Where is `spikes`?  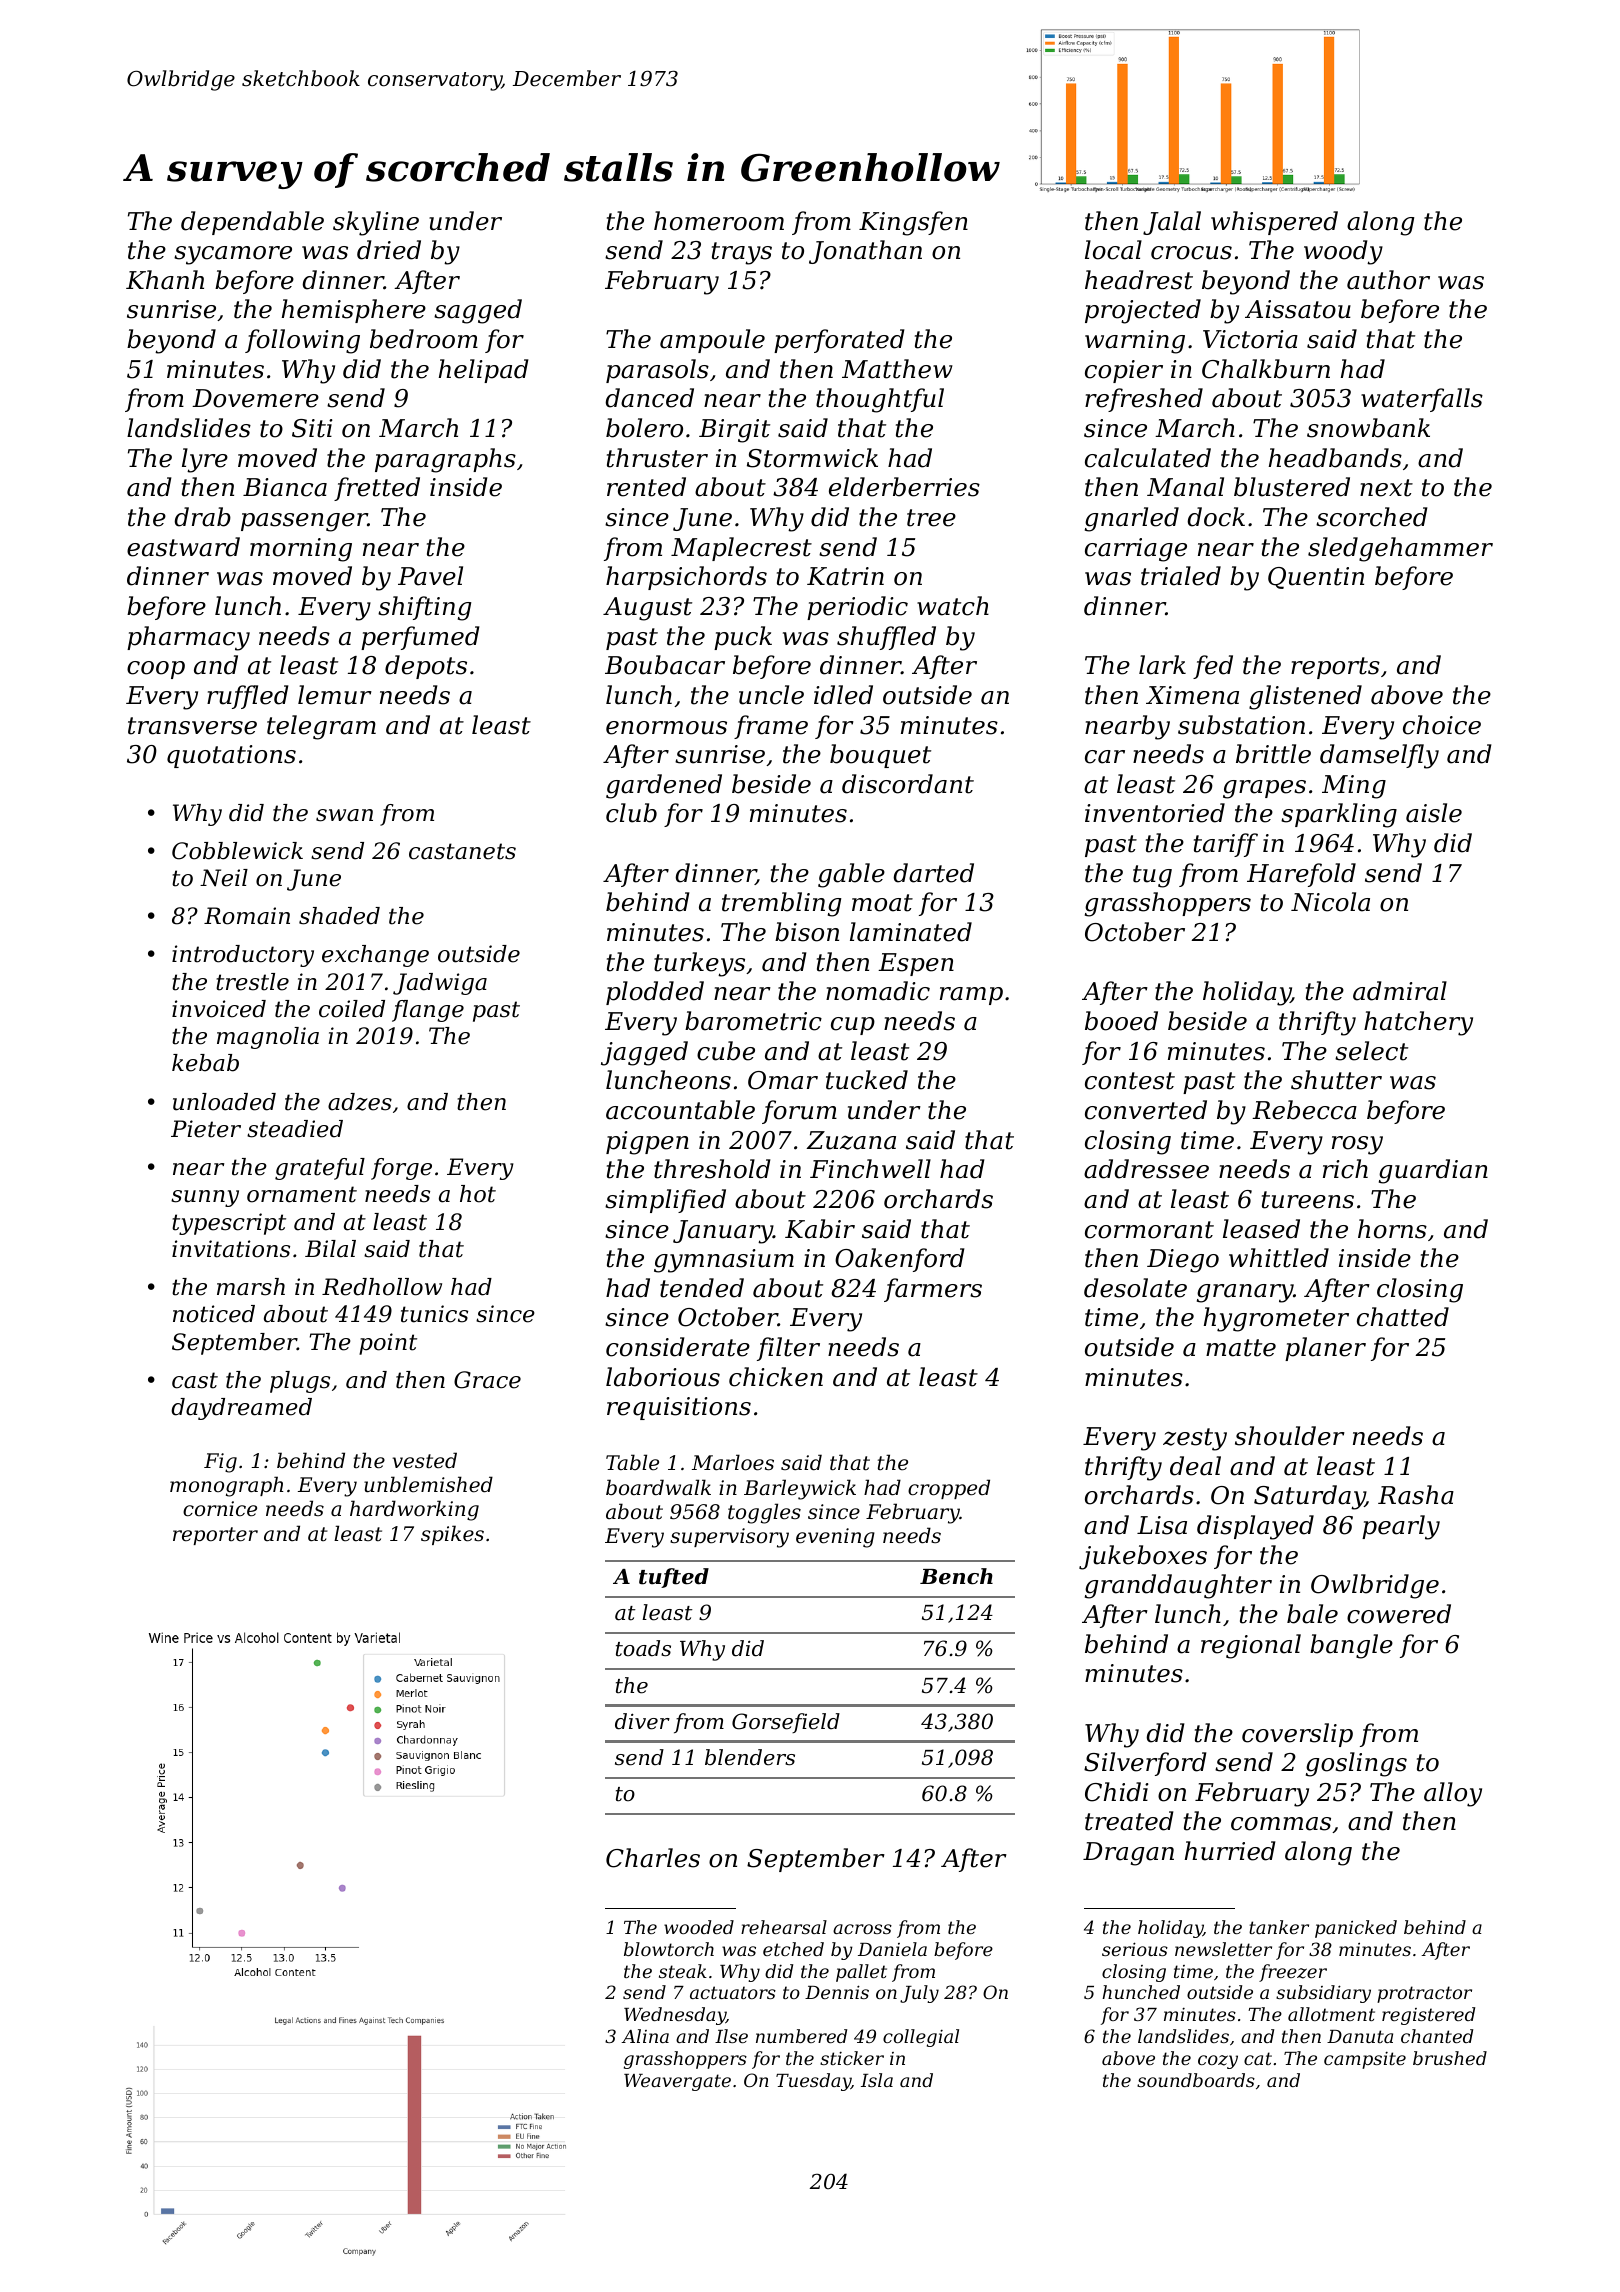
spikes is located at coordinates (452, 1535).
